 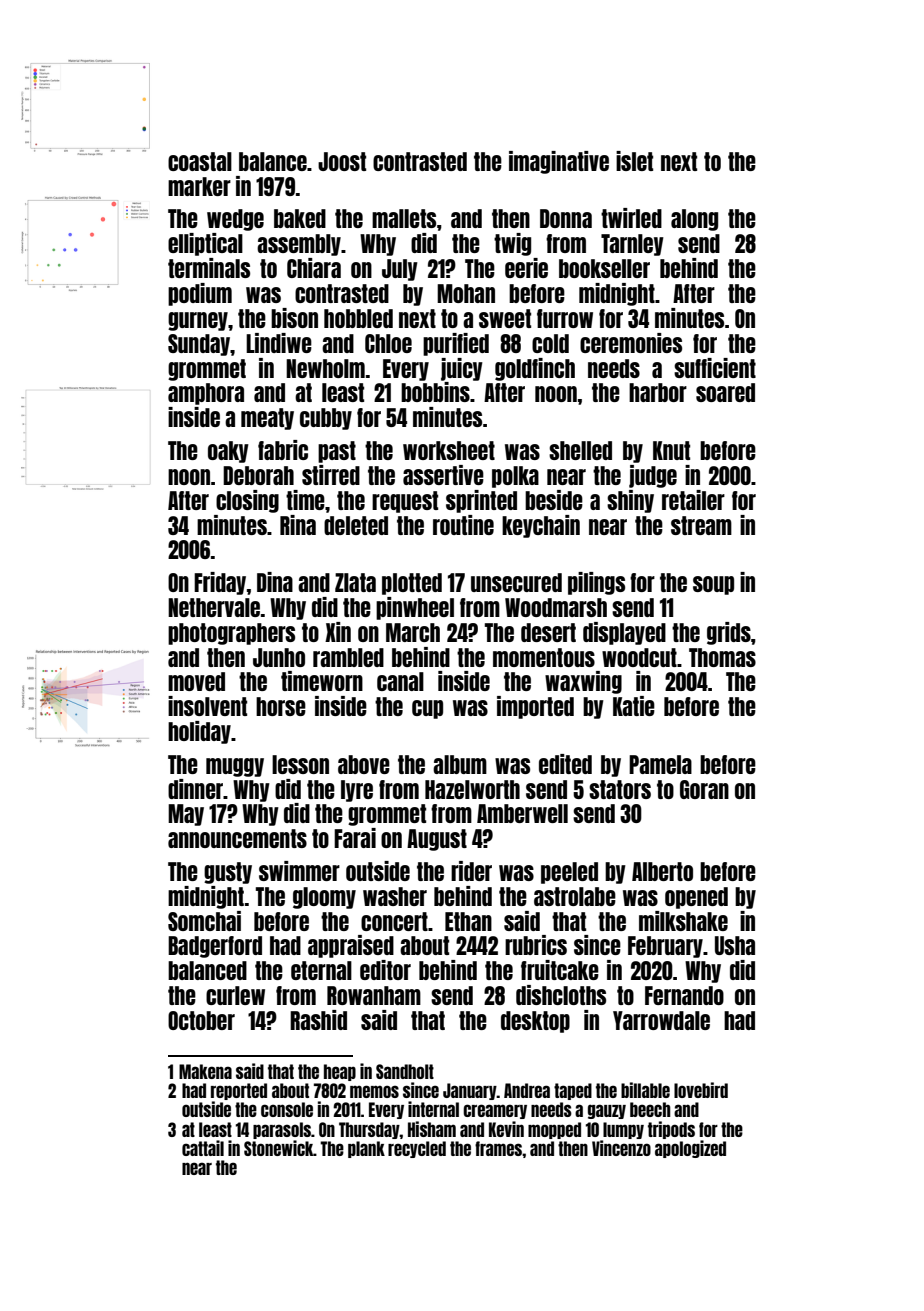 I want to click on closing, so click(x=247, y=501).
